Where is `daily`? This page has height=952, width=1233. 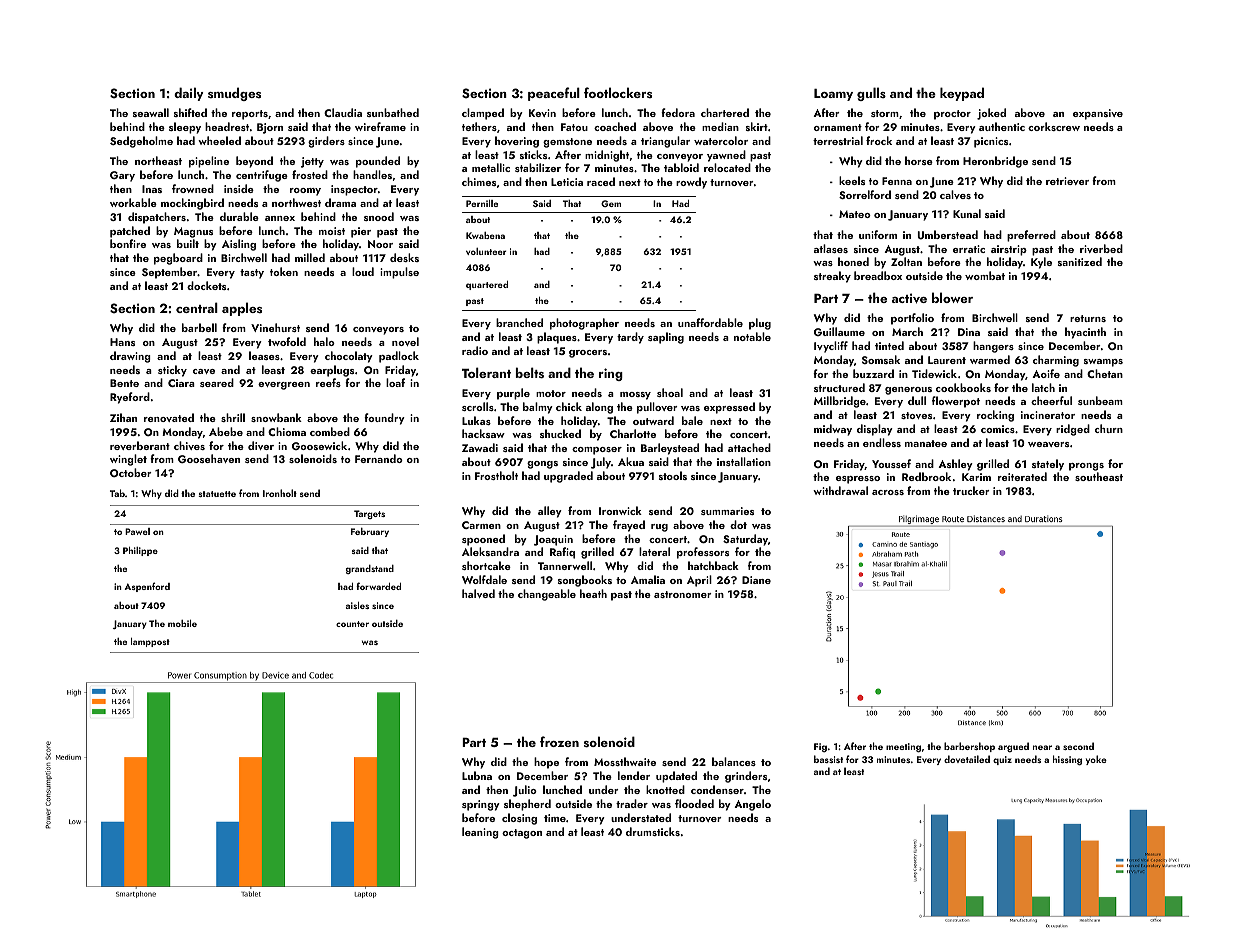
daily is located at coordinates (188, 94).
